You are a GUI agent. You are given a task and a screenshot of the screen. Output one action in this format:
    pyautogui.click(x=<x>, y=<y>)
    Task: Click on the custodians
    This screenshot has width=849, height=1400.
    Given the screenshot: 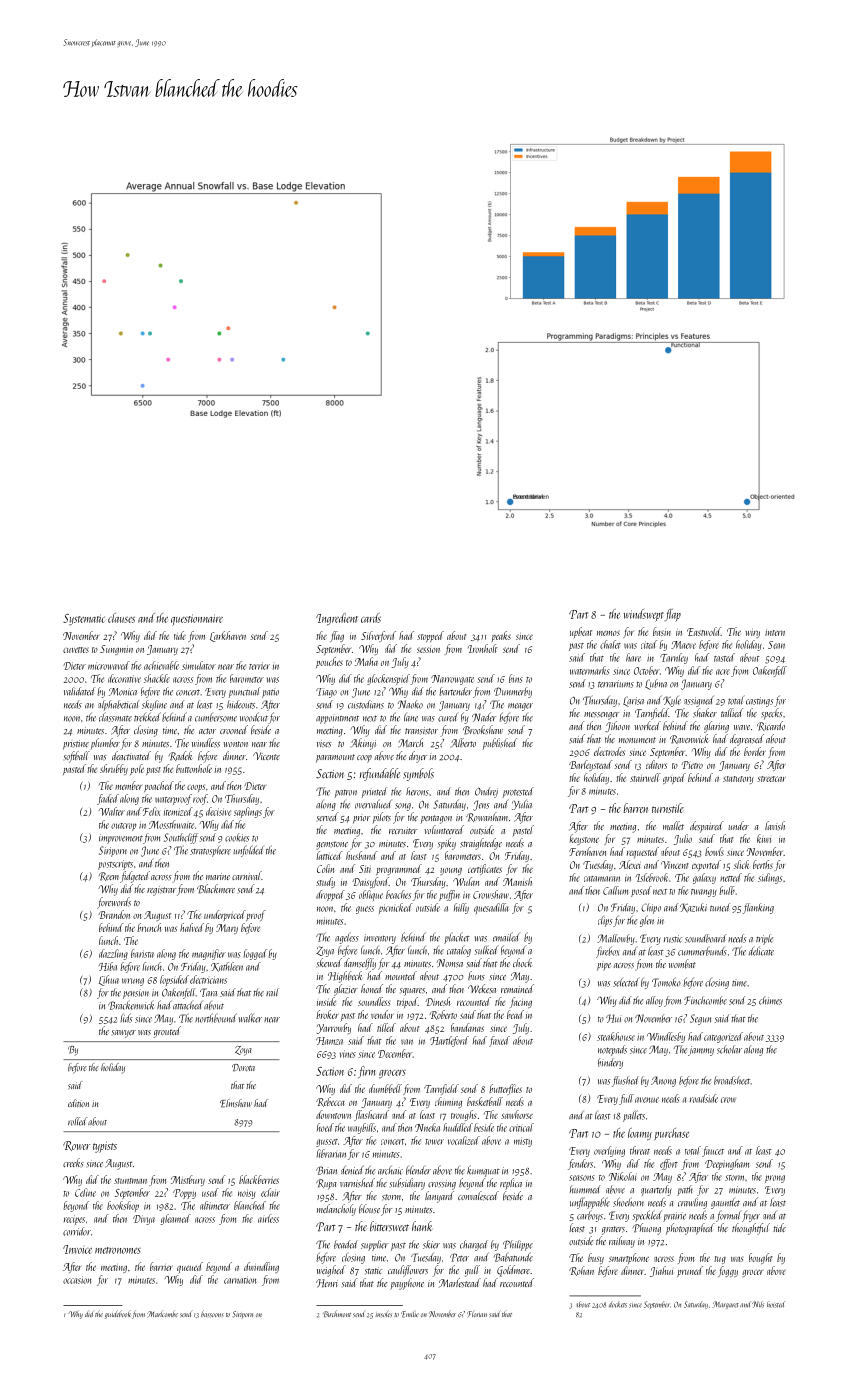 What is the action you would take?
    pyautogui.click(x=366, y=704)
